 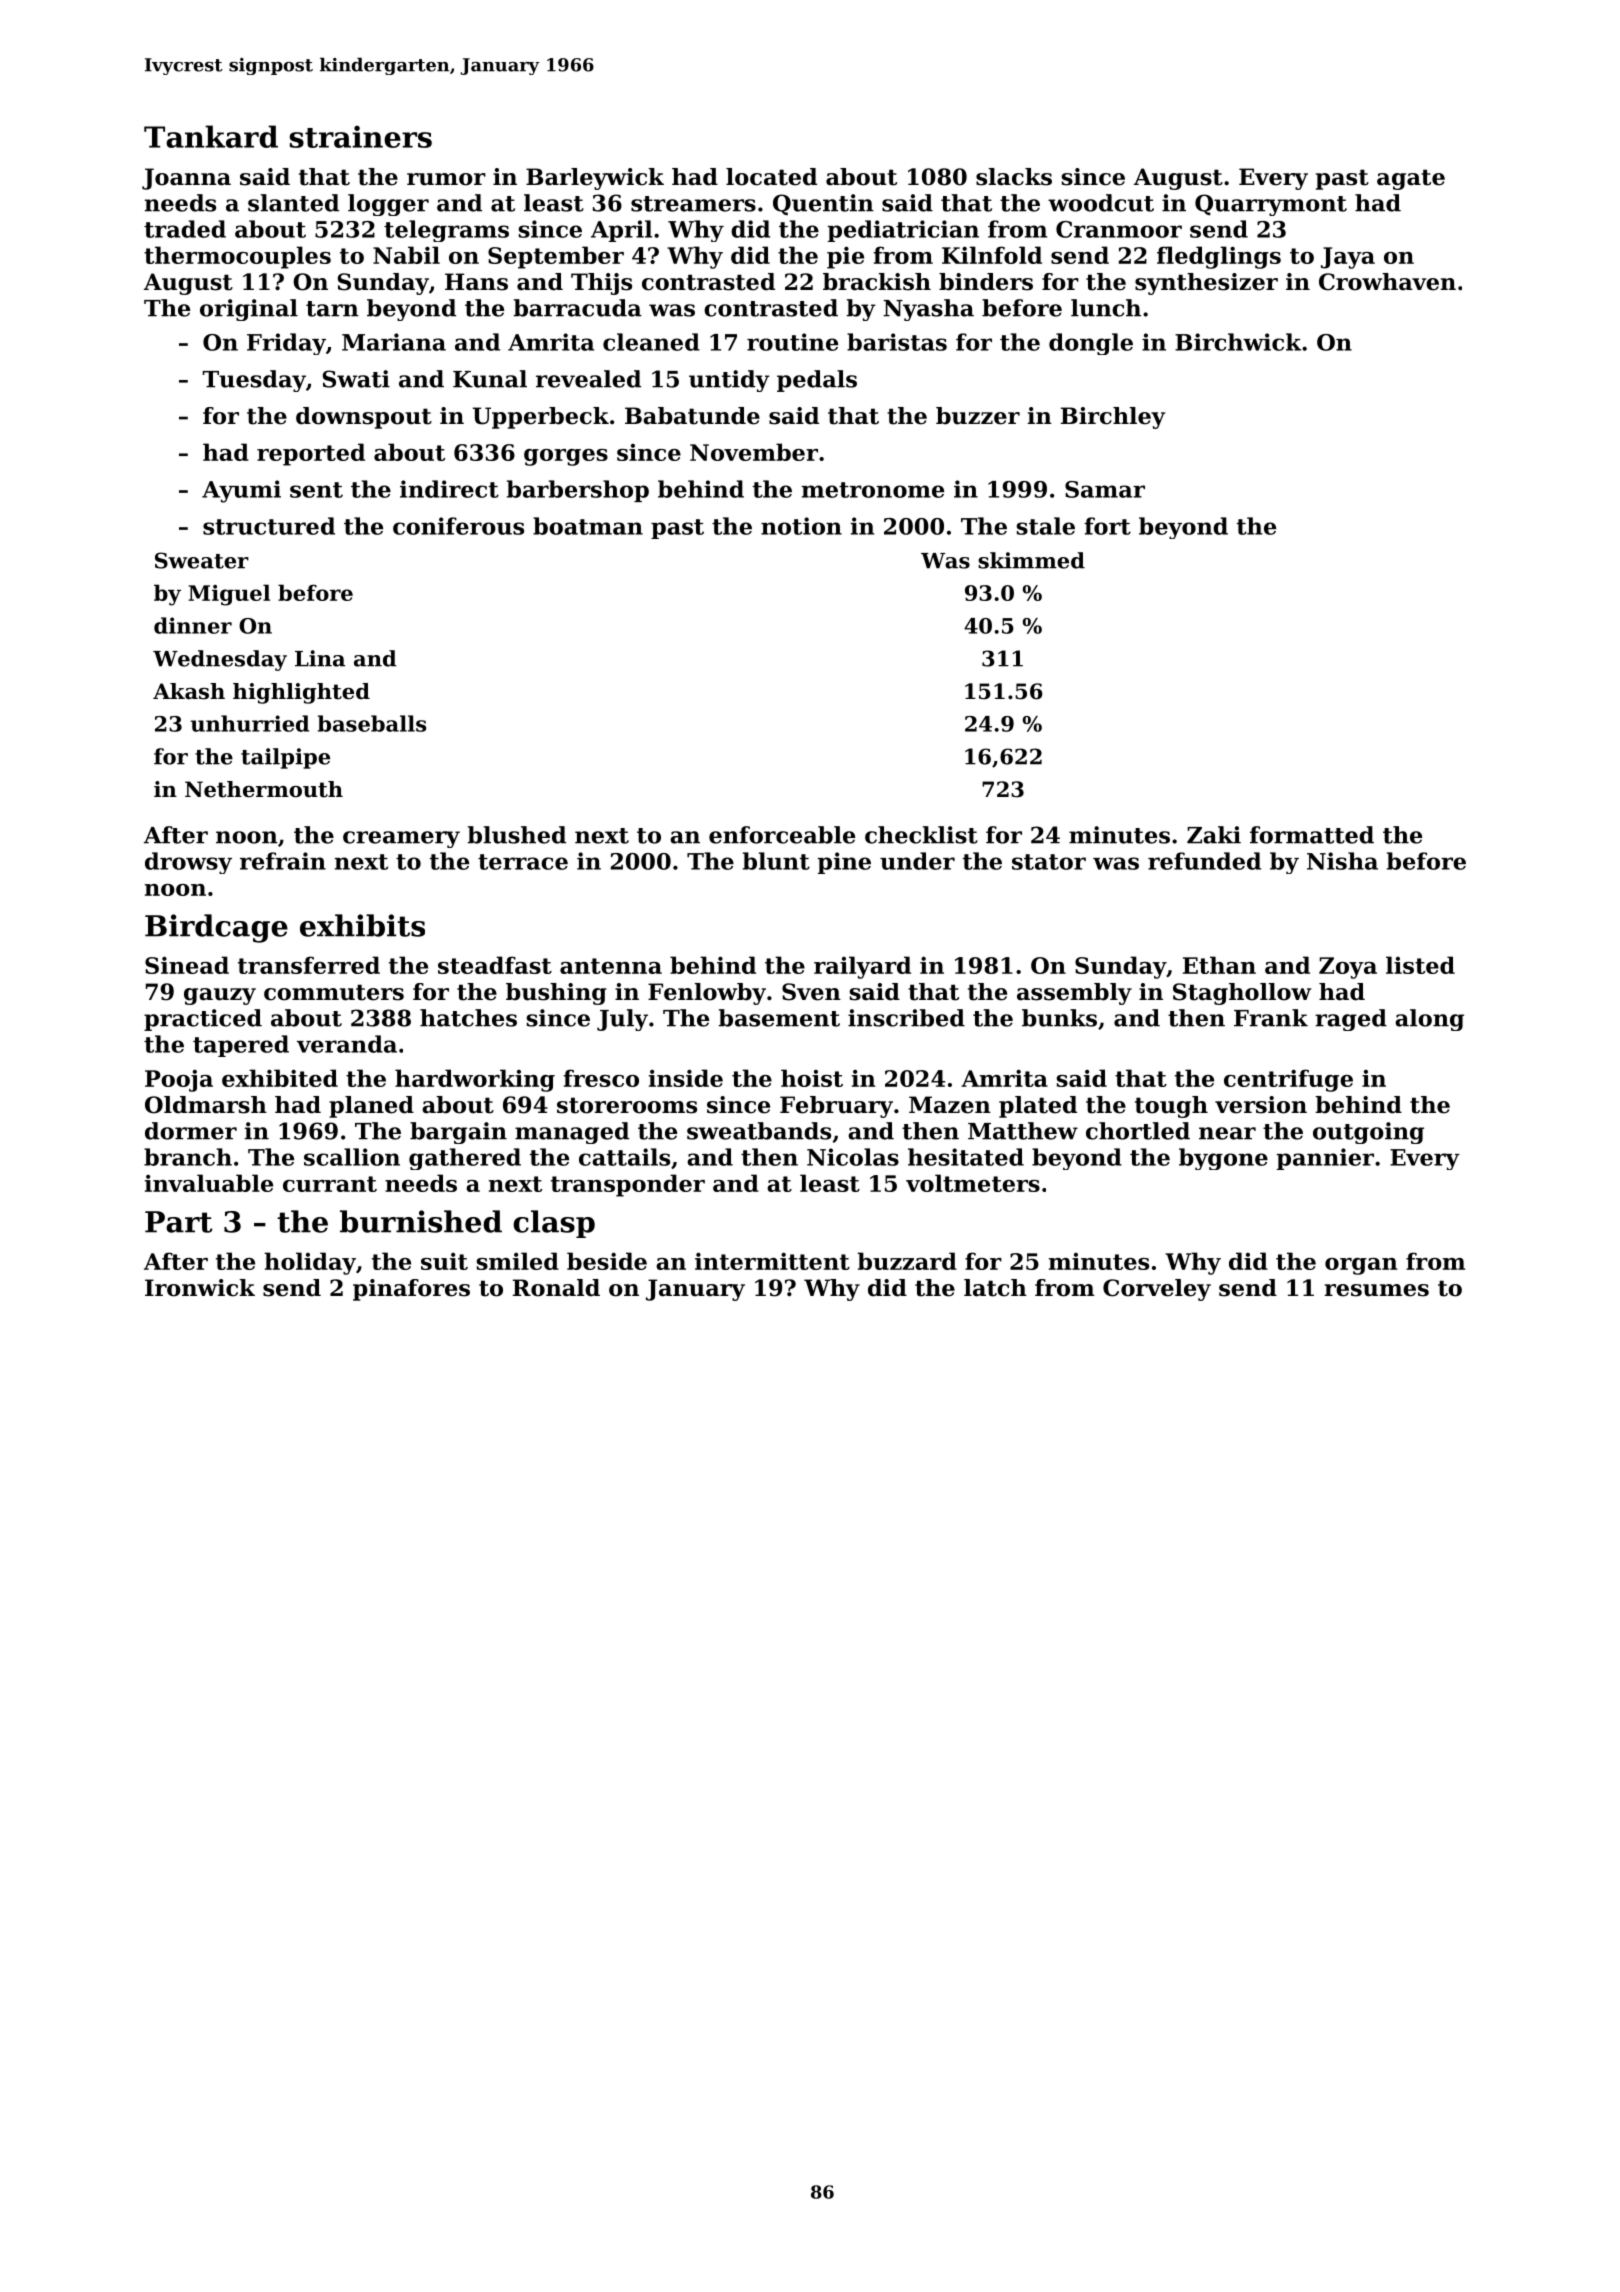 I want to click on branch, so click(x=188, y=1157).
